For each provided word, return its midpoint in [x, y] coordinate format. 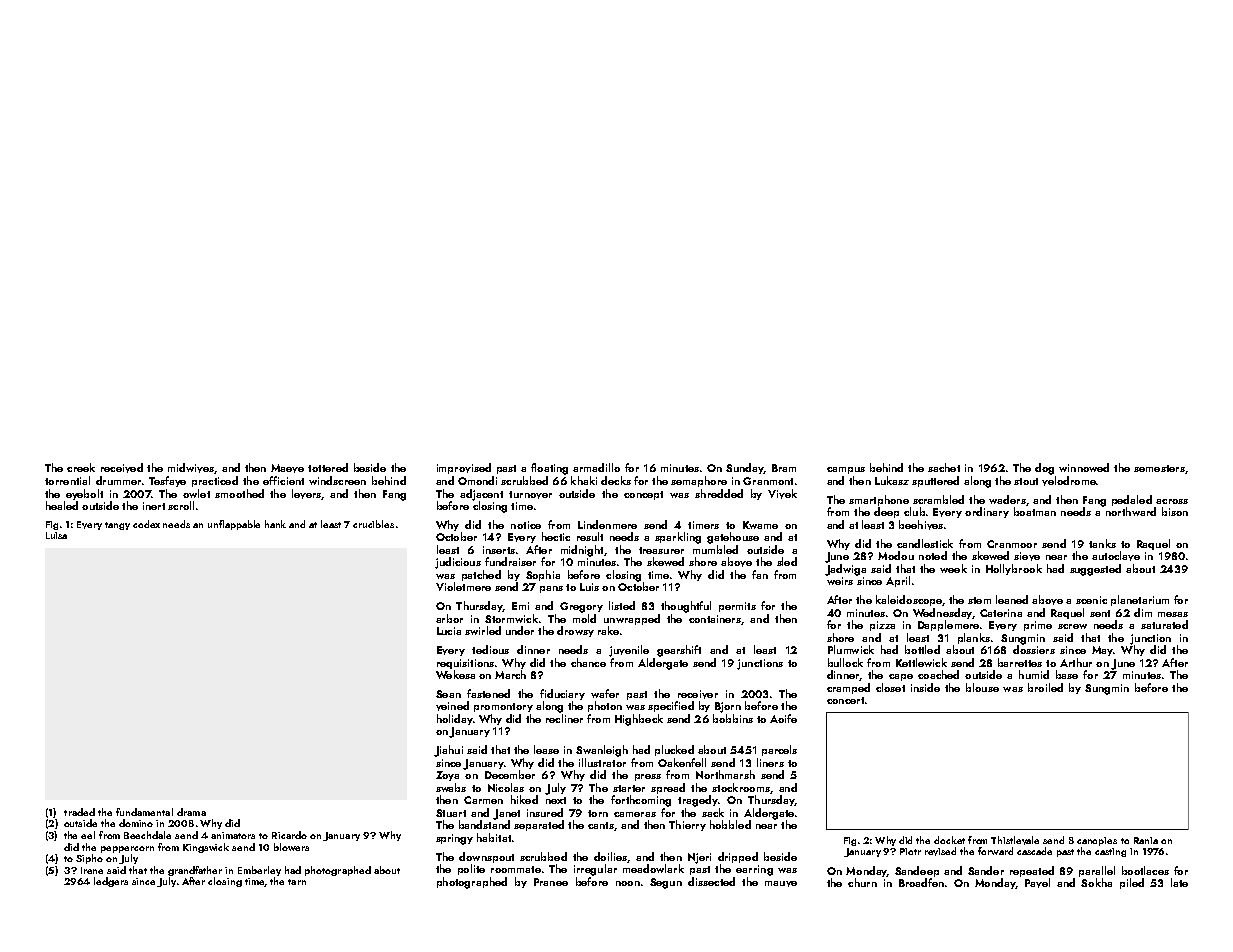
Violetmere [463, 586]
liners [770, 762]
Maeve [287, 468]
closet [890, 687]
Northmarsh [725, 774]
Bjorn [728, 707]
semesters [1159, 468]
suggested [1095, 570]
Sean [448, 694]
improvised [464, 468]
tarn [297, 882]
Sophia [543, 575]
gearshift [679, 651]
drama [191, 812]
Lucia [449, 631]
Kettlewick [921, 662]
